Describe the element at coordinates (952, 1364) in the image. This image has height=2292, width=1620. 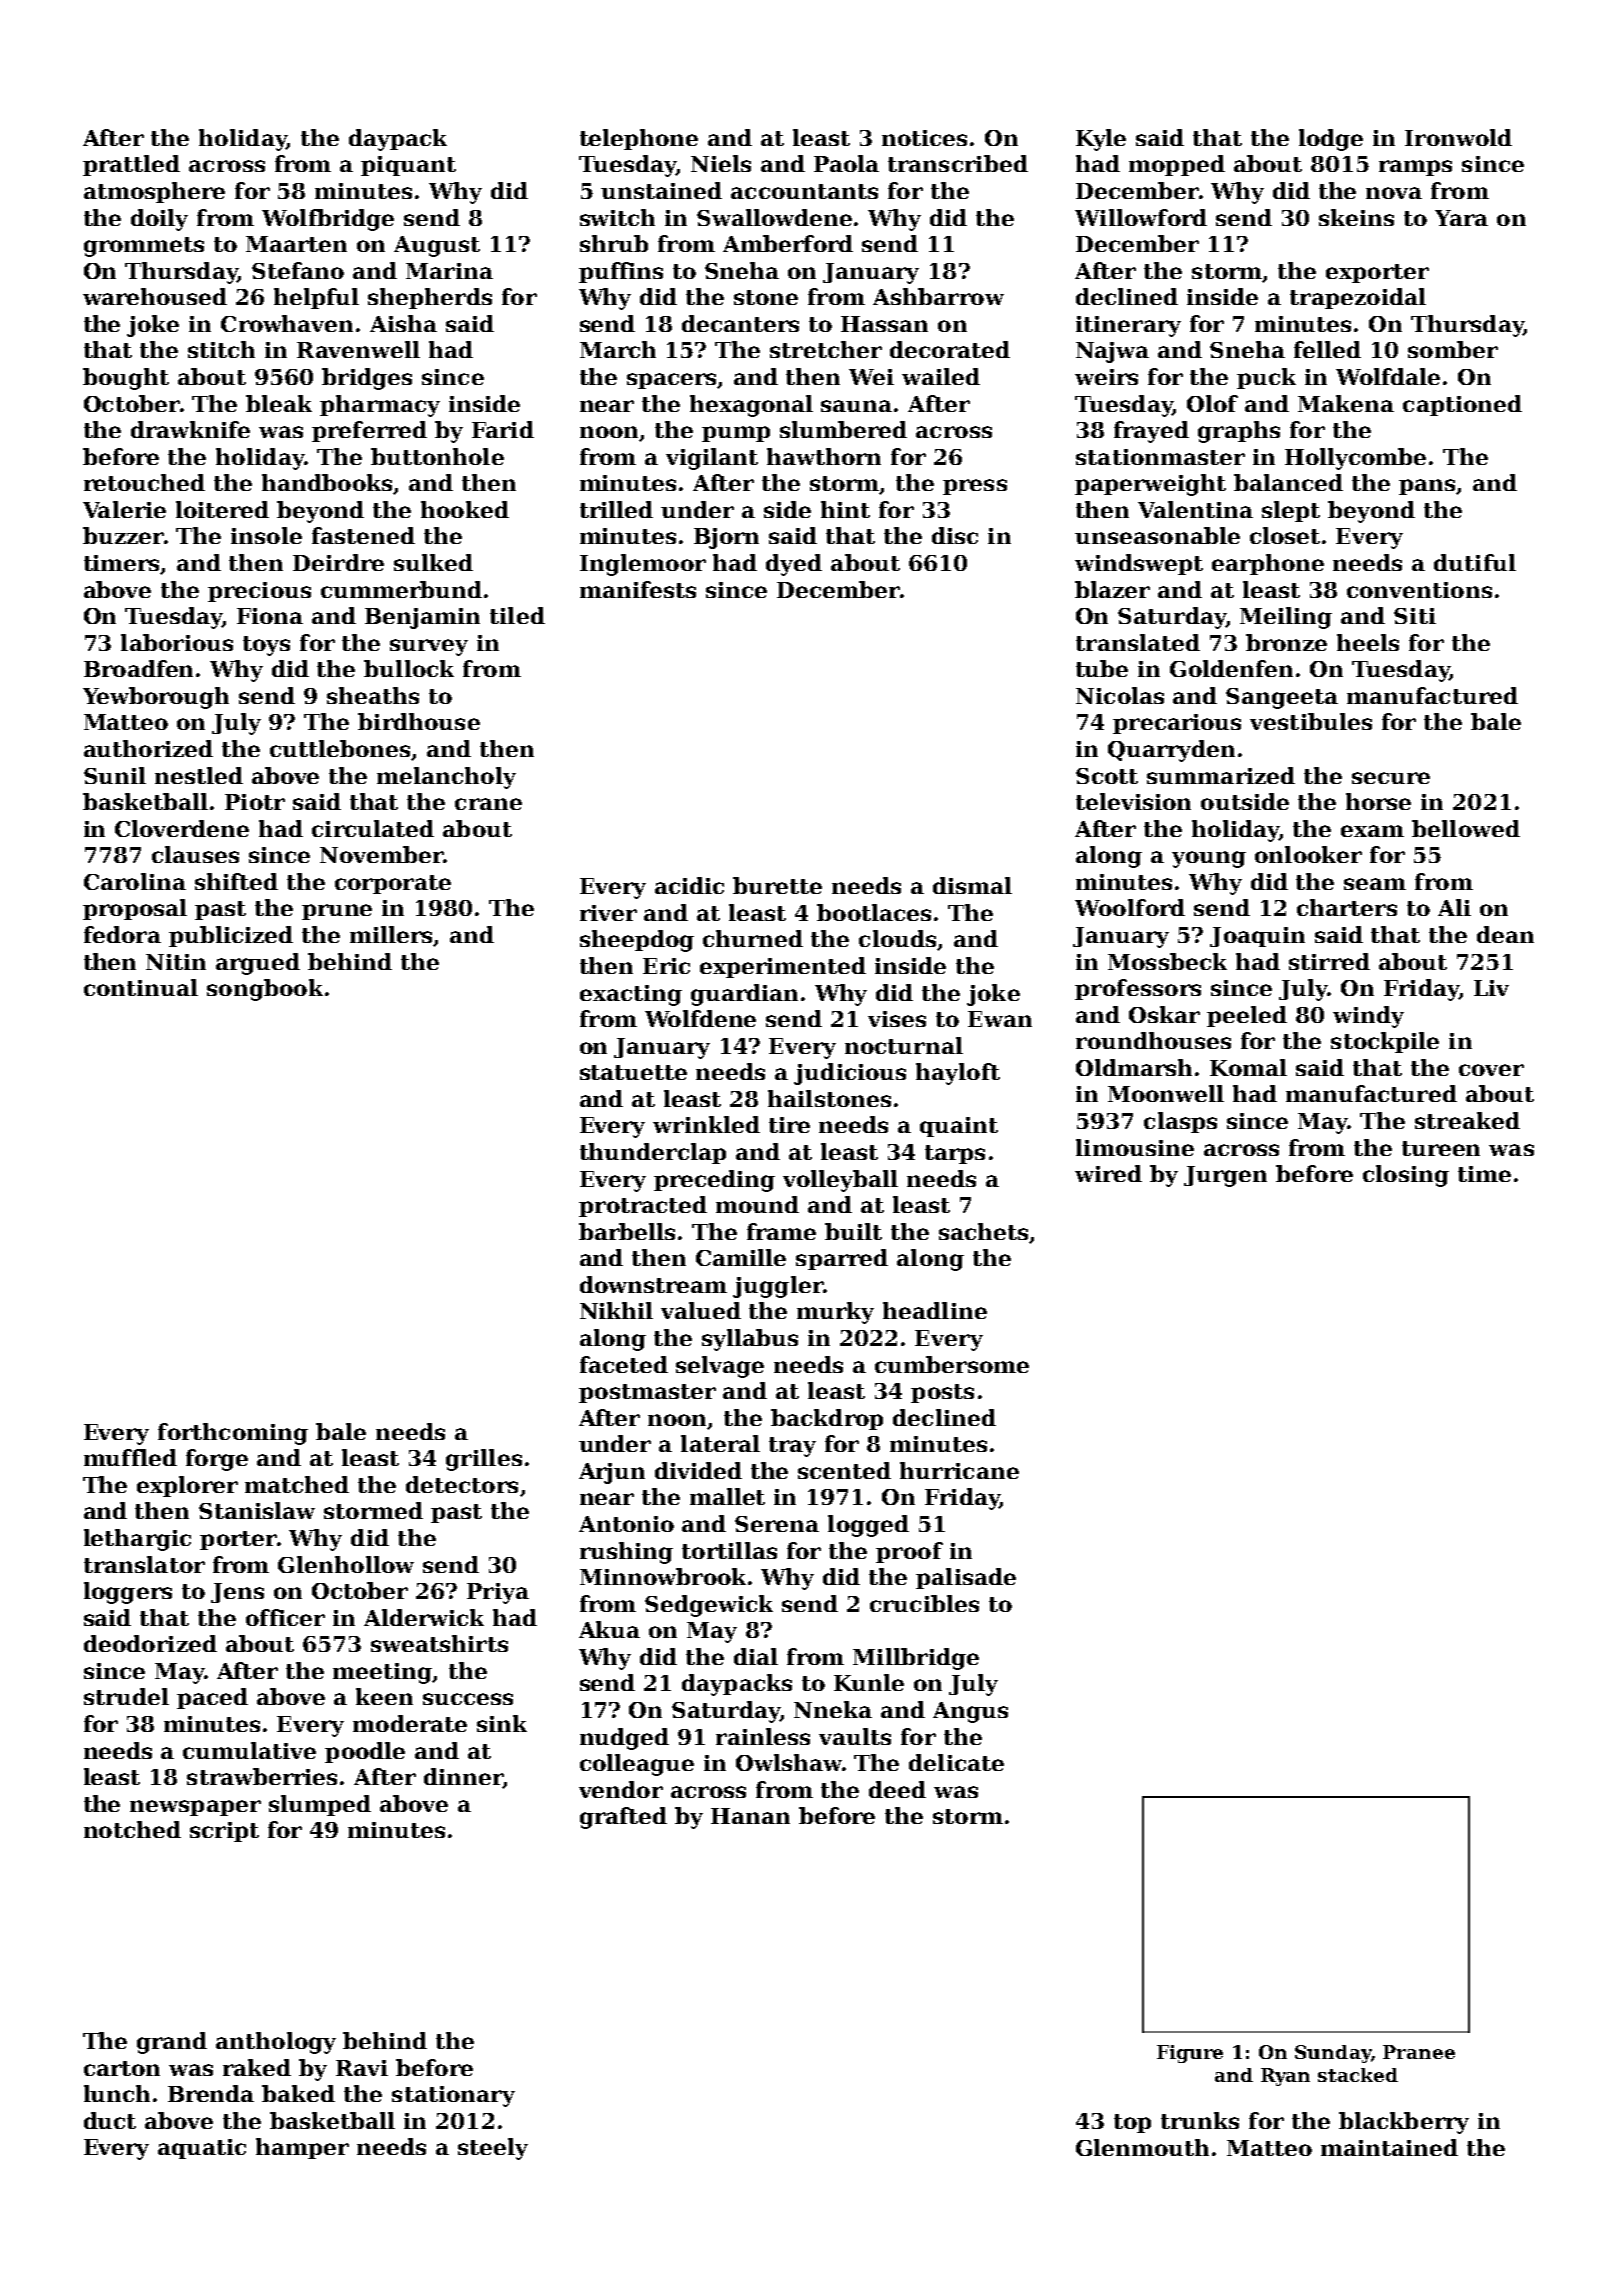
I see `cumbersome` at that location.
